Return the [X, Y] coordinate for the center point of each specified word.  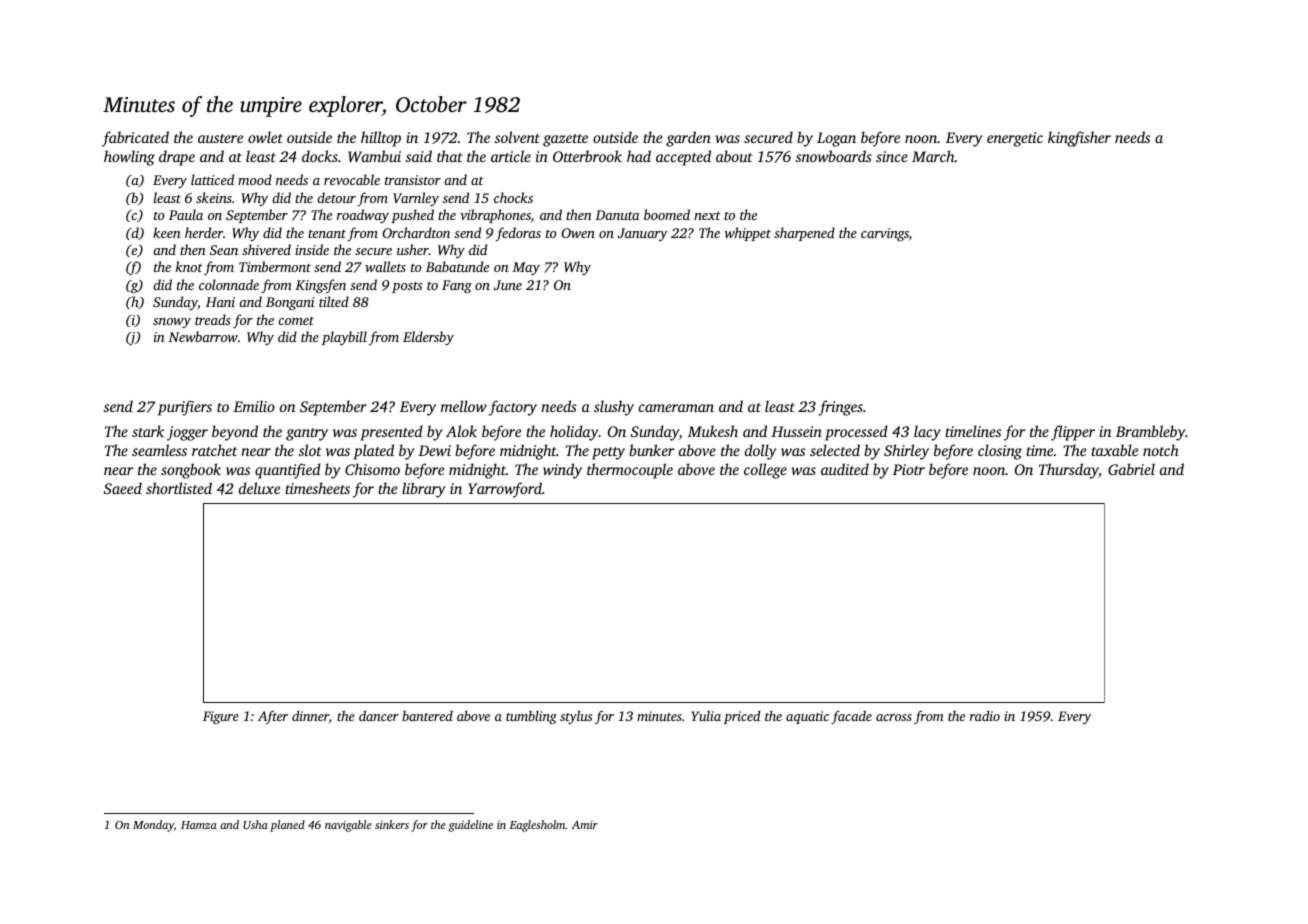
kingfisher [1079, 139]
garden [688, 139]
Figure [221, 717]
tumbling [531, 717]
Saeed [123, 488]
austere [220, 138]
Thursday [1069, 471]
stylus [576, 717]
